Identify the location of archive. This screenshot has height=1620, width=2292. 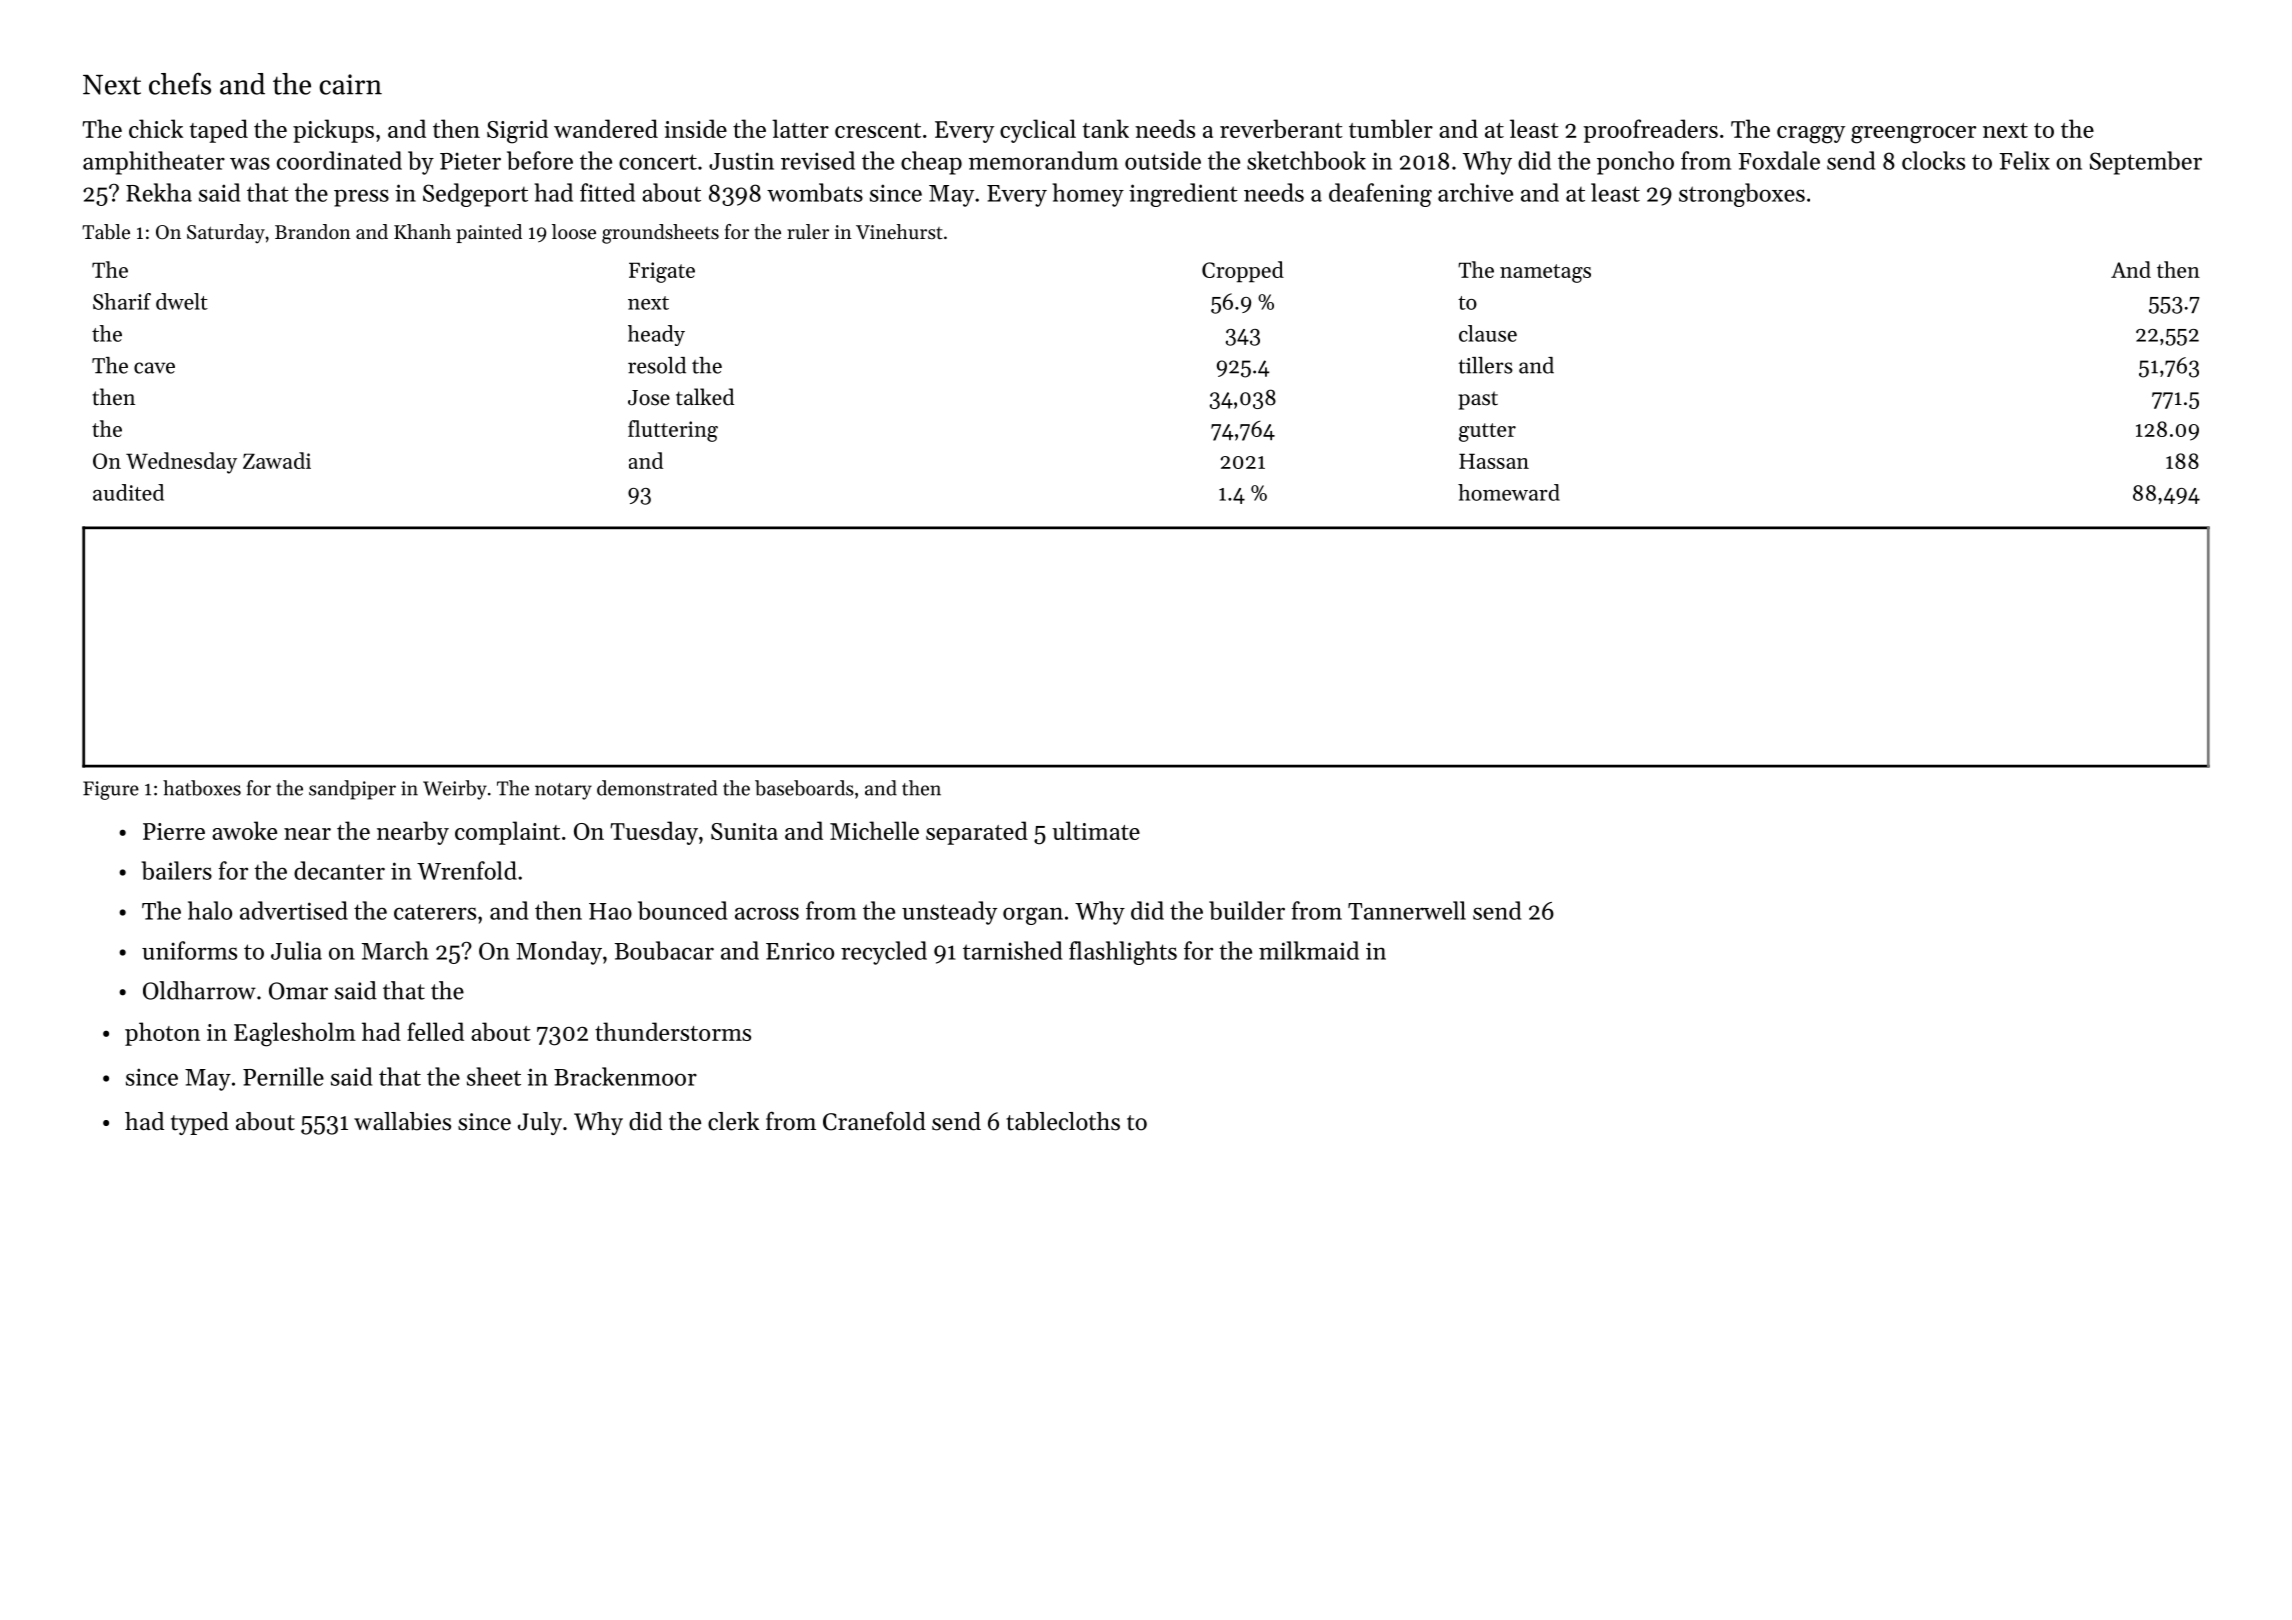
(1475, 192).
